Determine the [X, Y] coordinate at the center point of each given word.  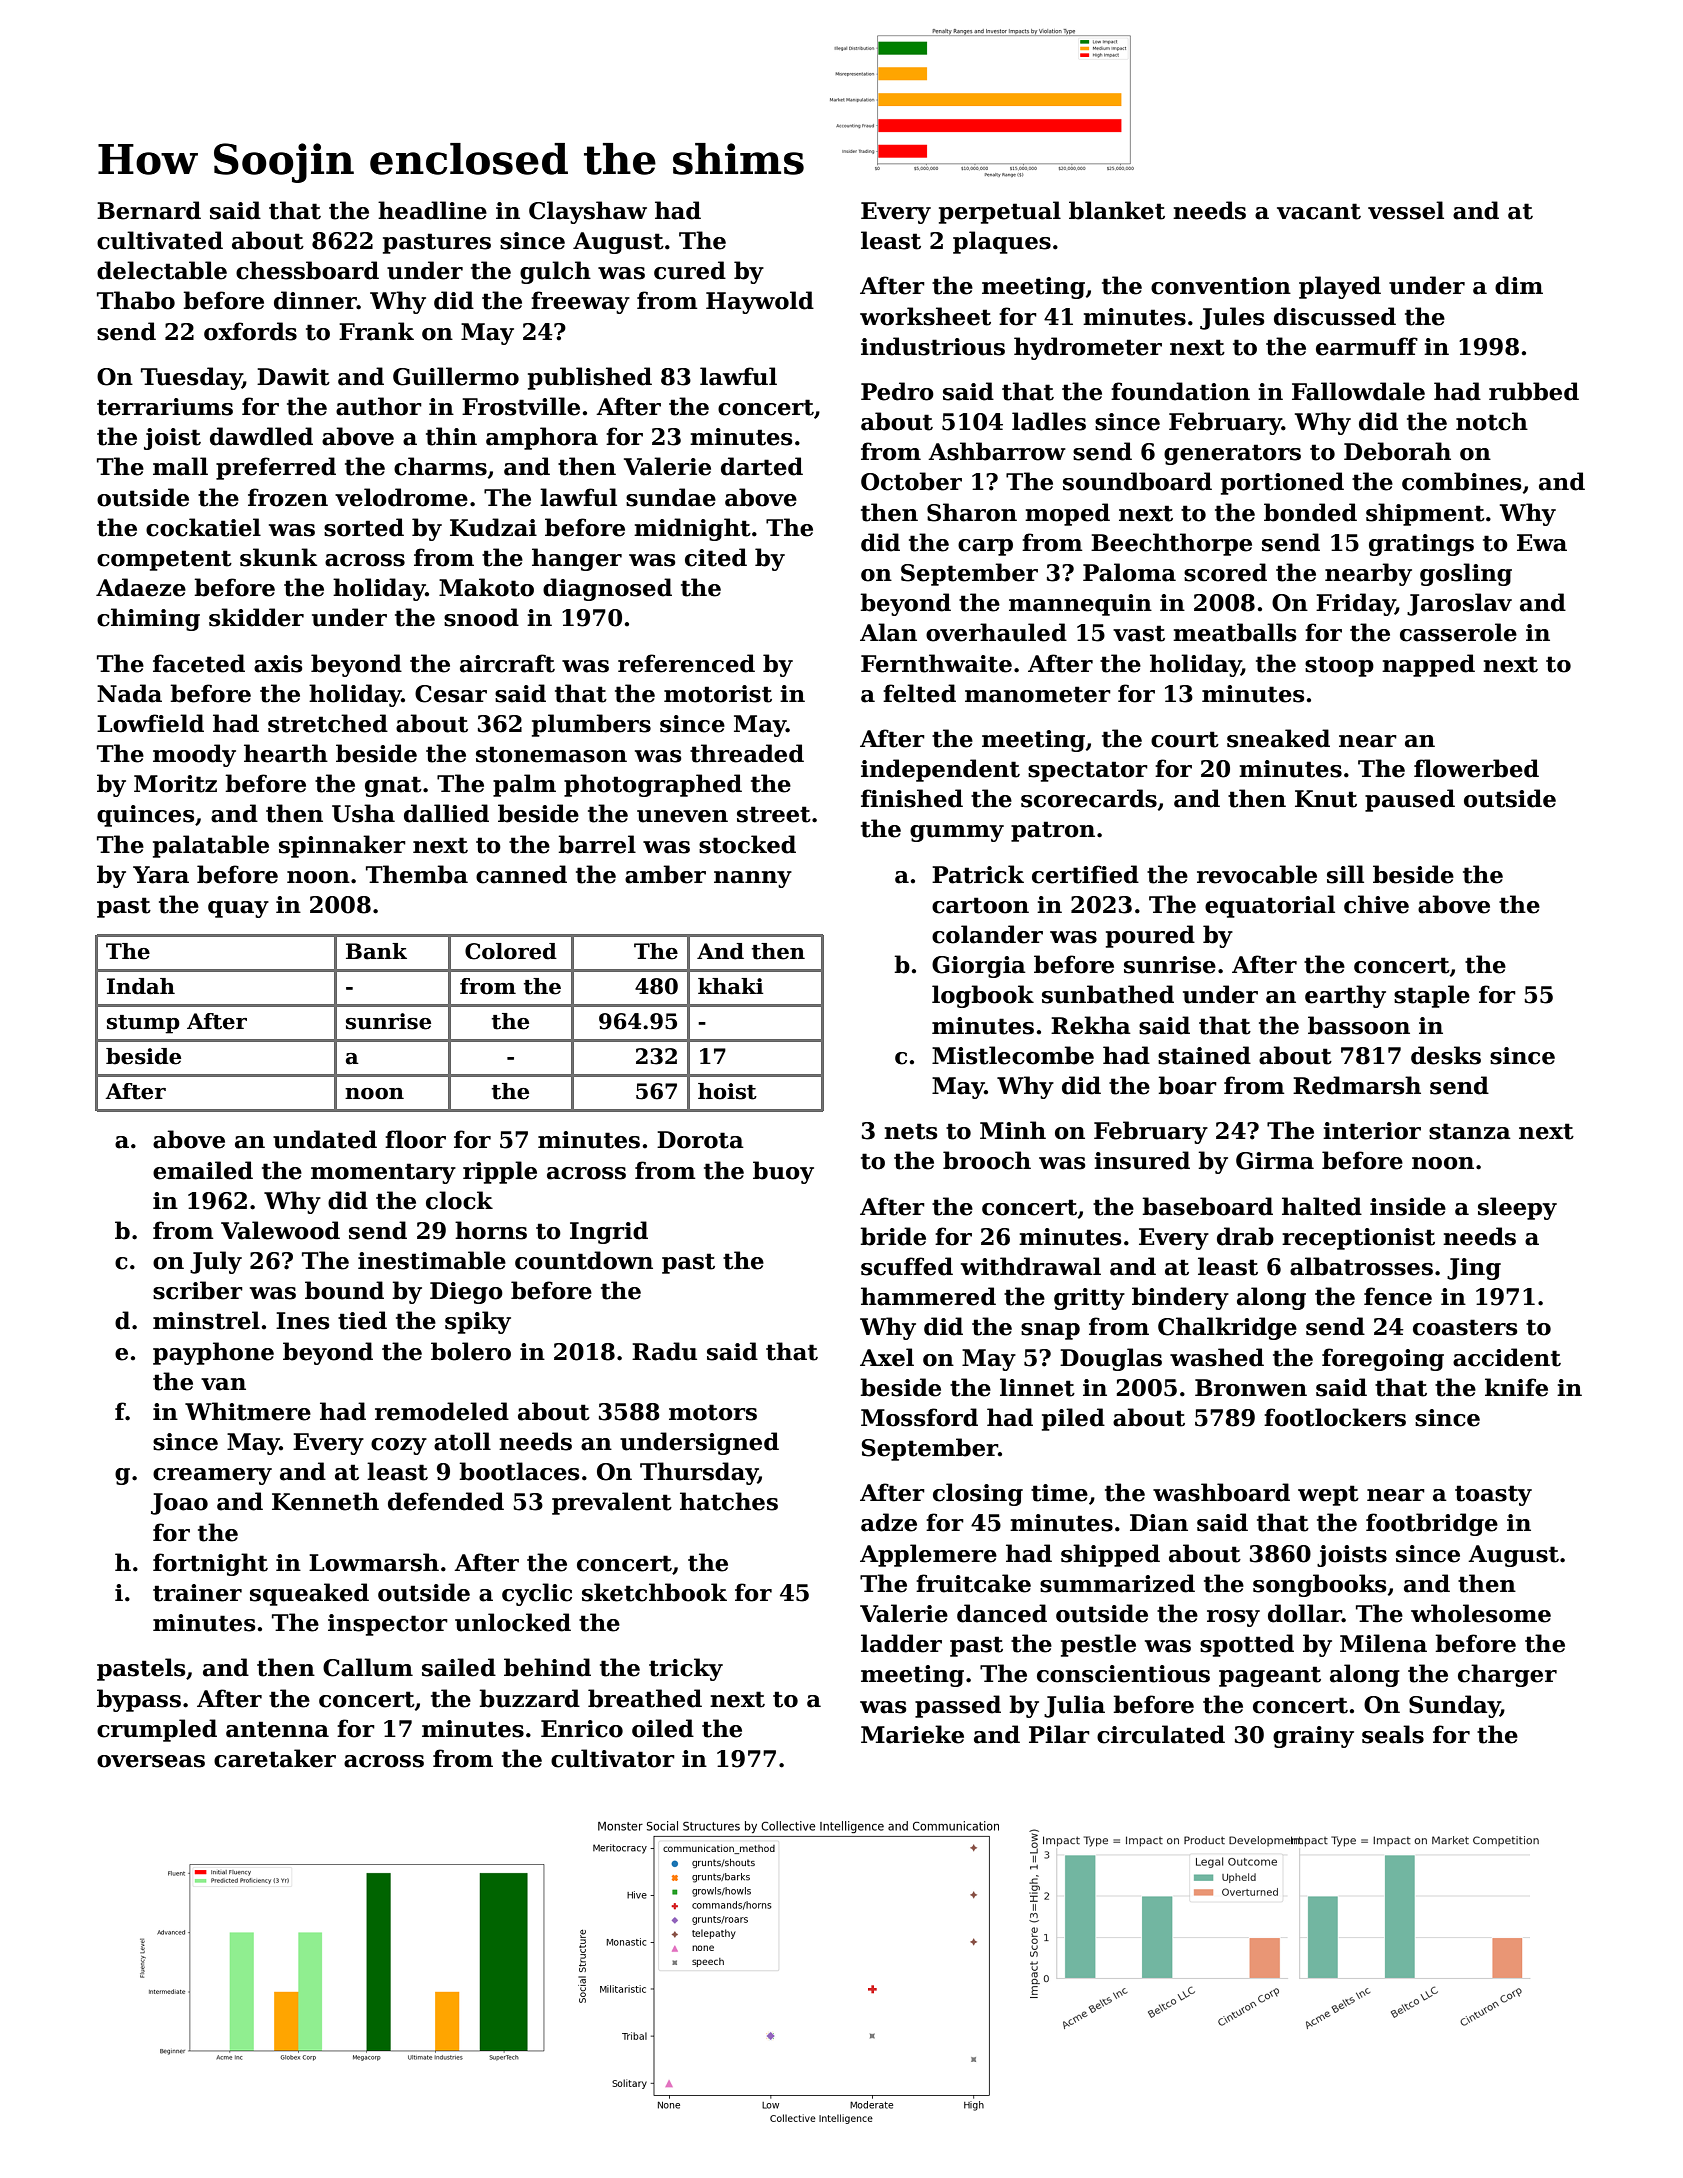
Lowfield [150, 723]
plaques [1002, 242]
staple [1432, 996]
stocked [747, 844]
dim [1519, 285]
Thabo [136, 300]
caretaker [275, 1758]
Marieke [912, 1734]
